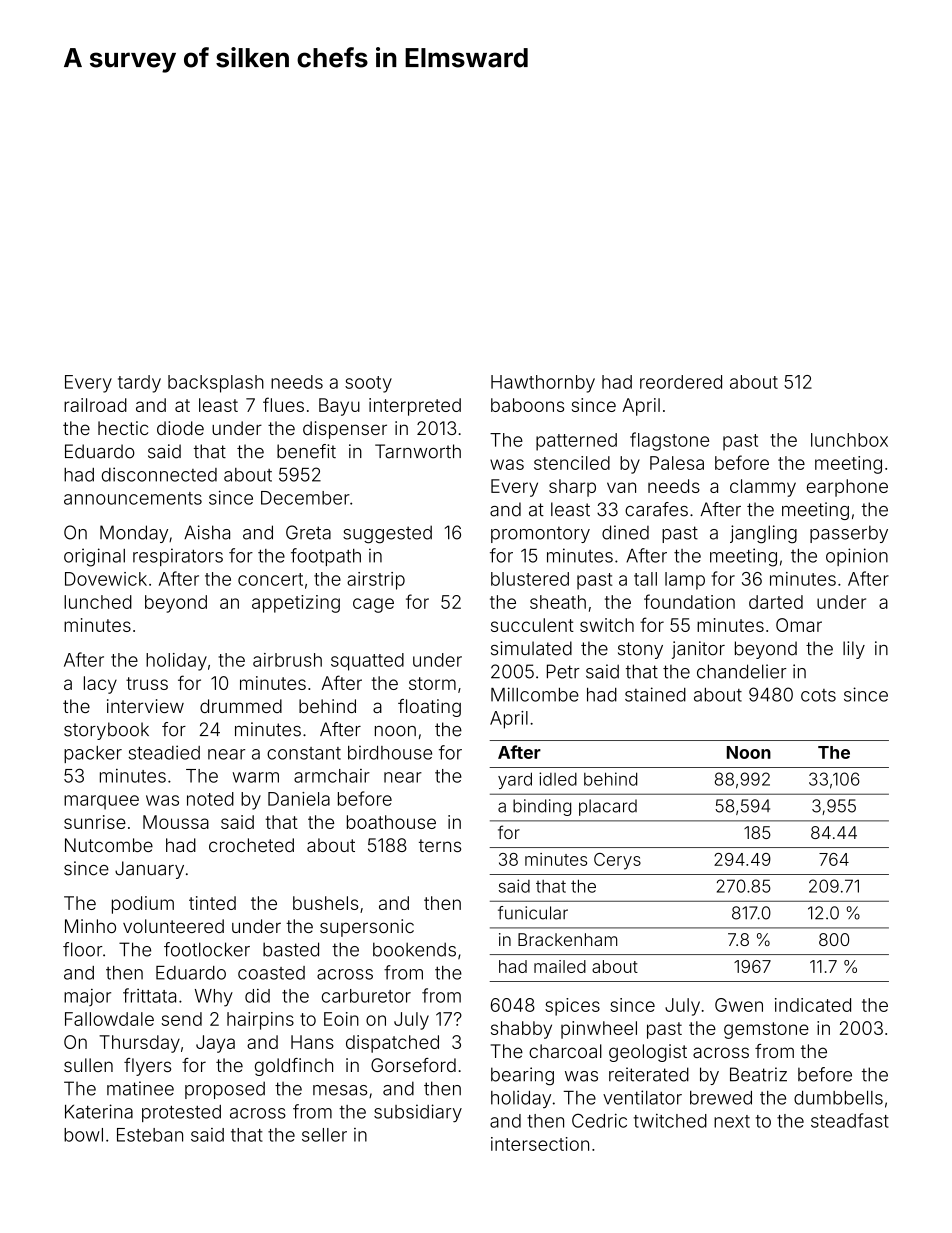 The image size is (952, 1233). Describe the element at coordinates (818, 695) in the document. I see `cots` at that location.
